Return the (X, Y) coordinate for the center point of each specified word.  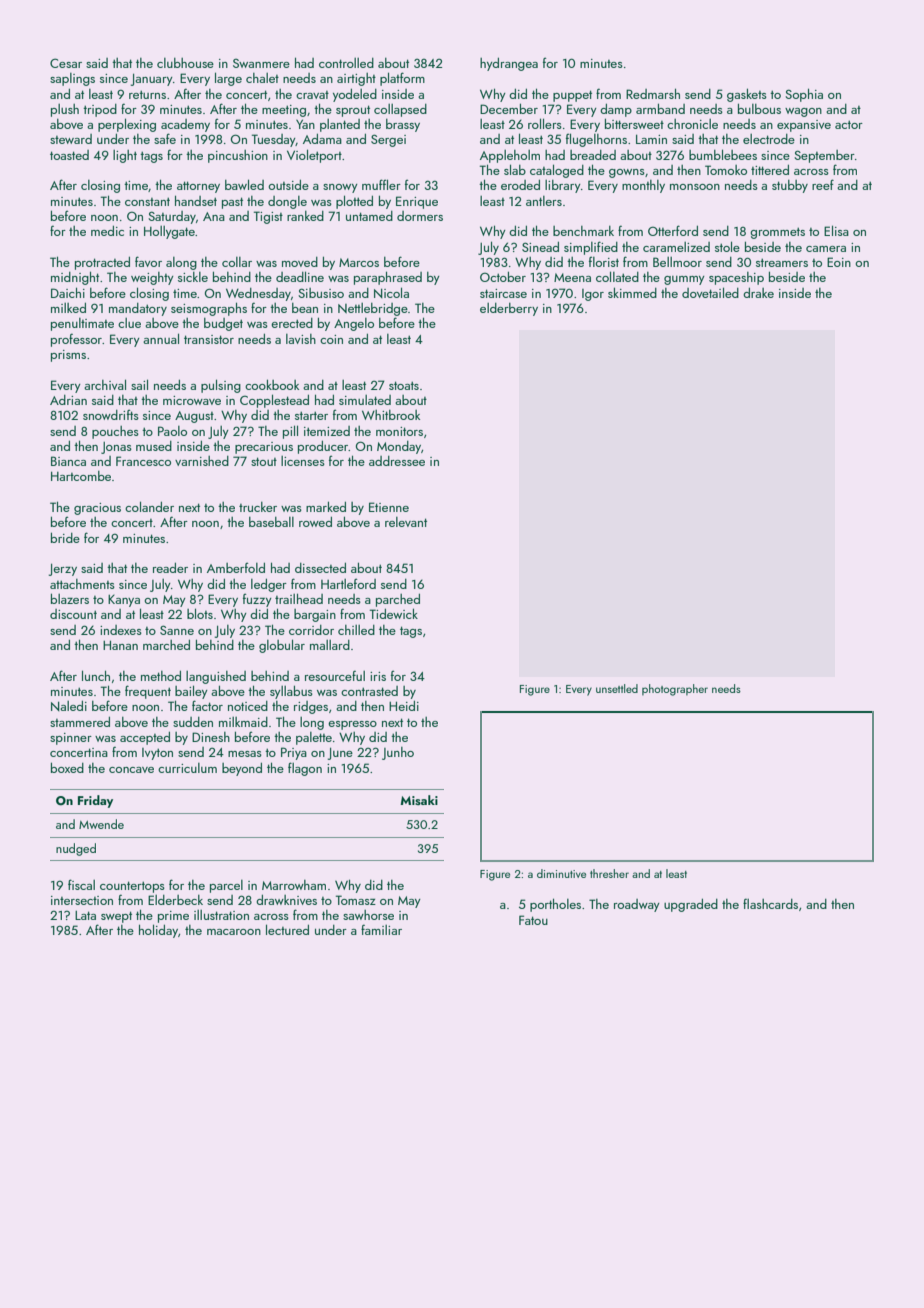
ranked (305, 216)
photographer (675, 690)
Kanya (124, 601)
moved (300, 262)
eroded (520, 185)
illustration (221, 915)
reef (823, 184)
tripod (100, 110)
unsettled (617, 688)
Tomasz (356, 900)
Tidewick (394, 613)
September (824, 156)
